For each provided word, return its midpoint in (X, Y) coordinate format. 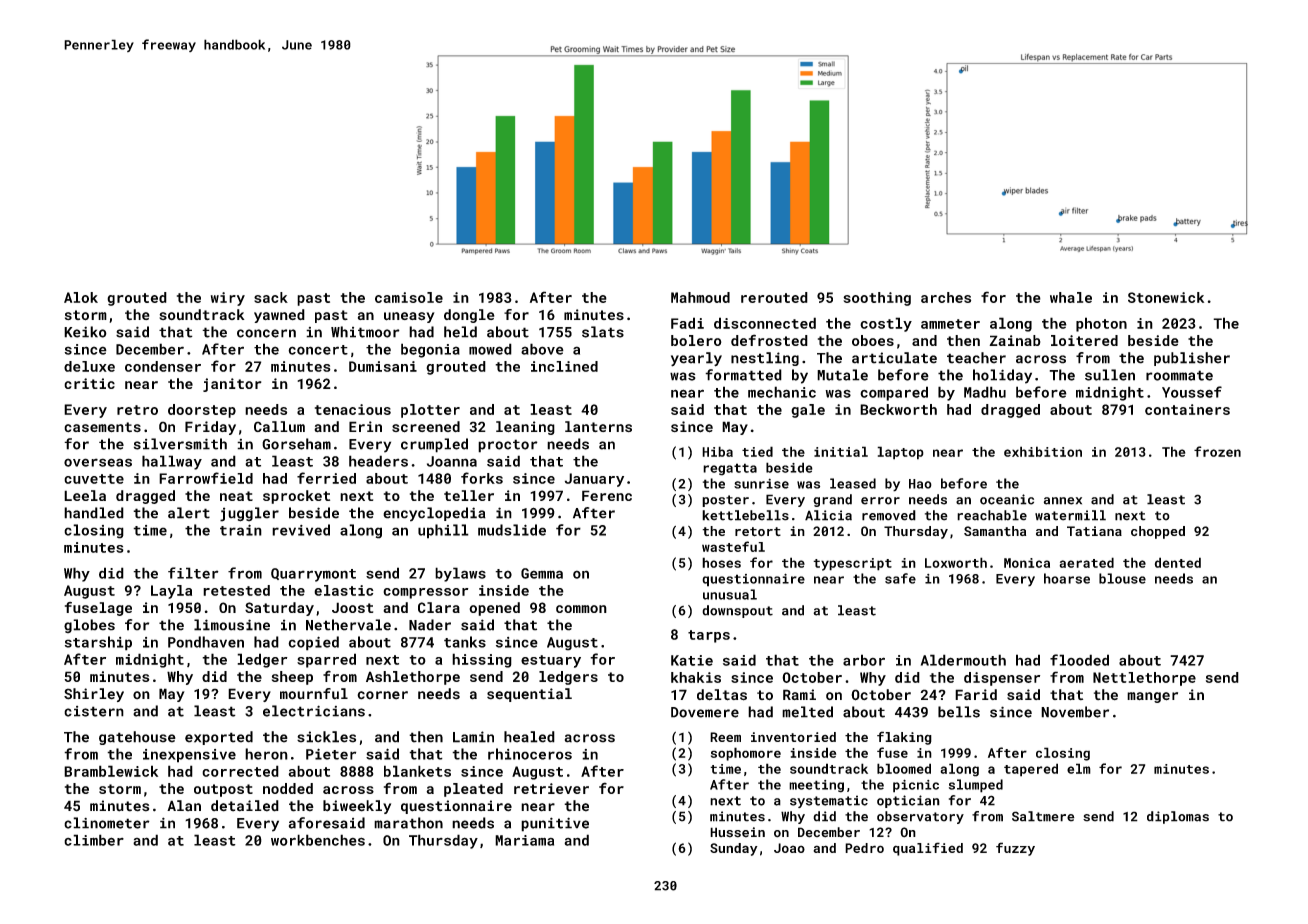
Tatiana (1094, 531)
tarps (709, 636)
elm (1079, 768)
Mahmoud (700, 297)
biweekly (357, 807)
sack (271, 297)
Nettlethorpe (1144, 679)
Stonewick (1166, 297)
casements (102, 427)
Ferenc (607, 495)
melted (807, 712)
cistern (94, 711)
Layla (171, 592)
